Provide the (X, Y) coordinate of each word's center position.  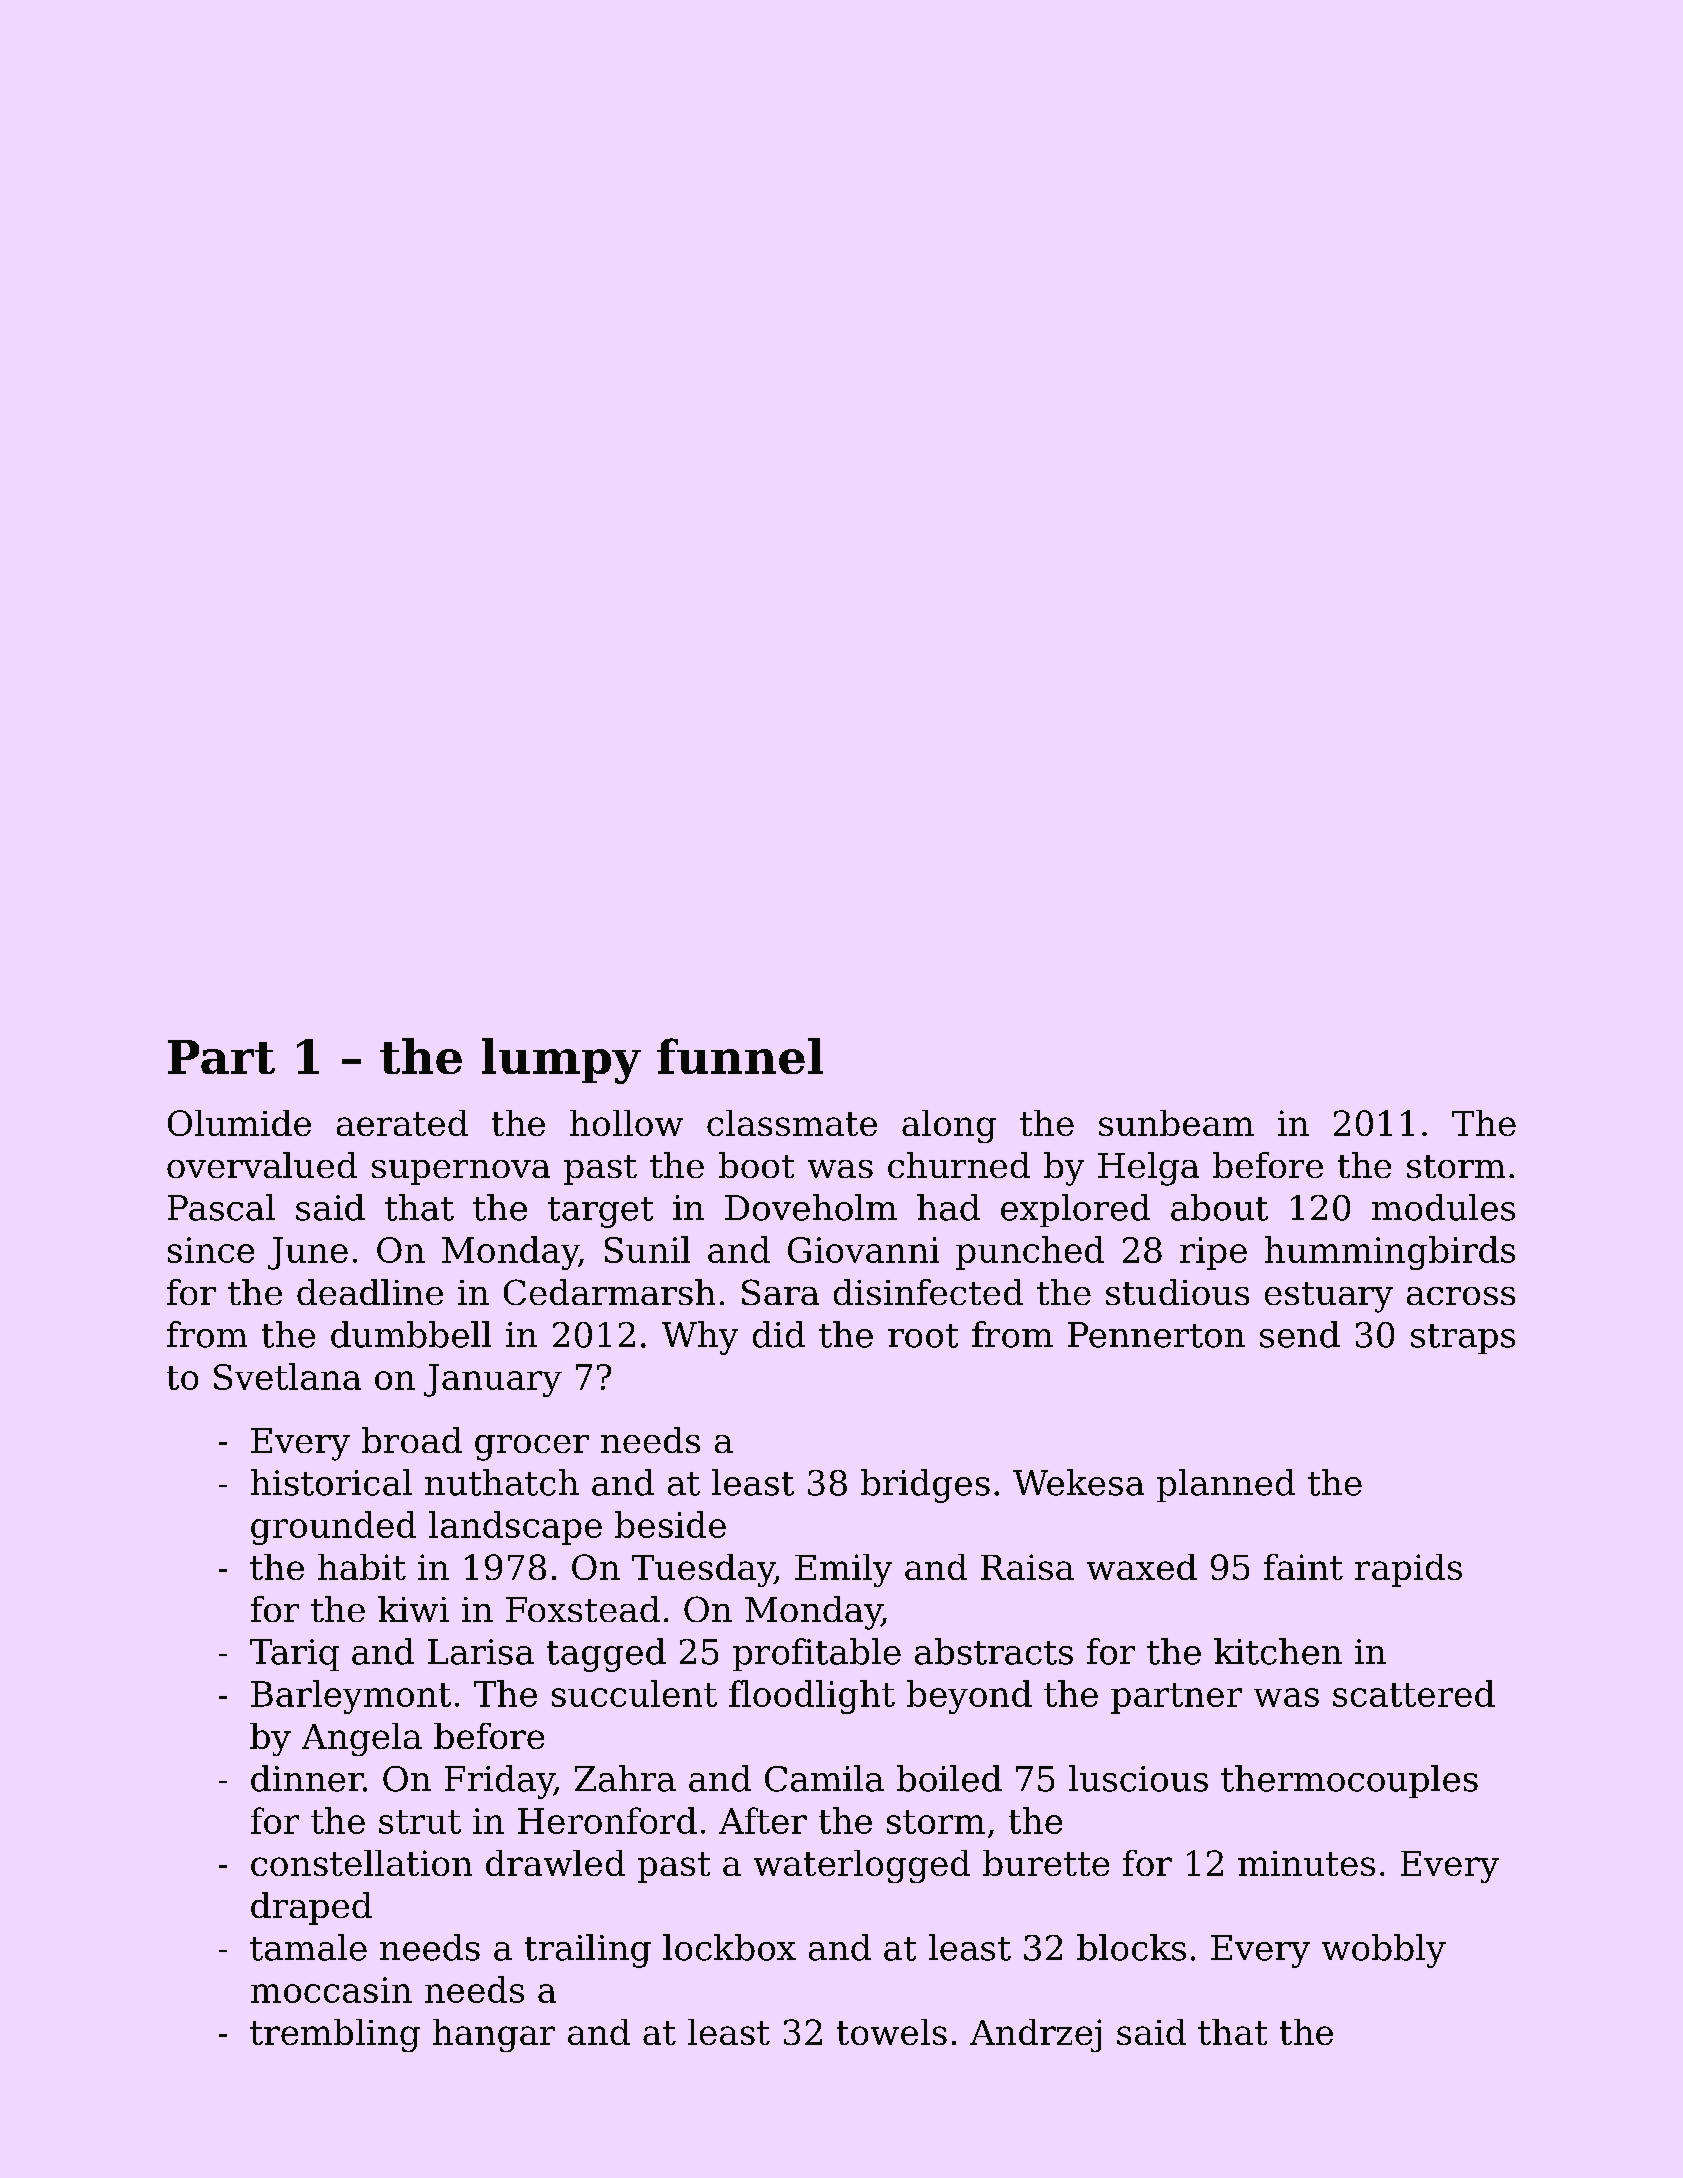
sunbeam (1176, 1123)
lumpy (561, 1061)
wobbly (1384, 1951)
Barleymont (351, 1697)
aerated (402, 1123)
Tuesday (703, 1570)
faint (1303, 1567)
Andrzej (1035, 2035)
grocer (532, 1448)
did (779, 1334)
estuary (1329, 1297)
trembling (335, 2035)
